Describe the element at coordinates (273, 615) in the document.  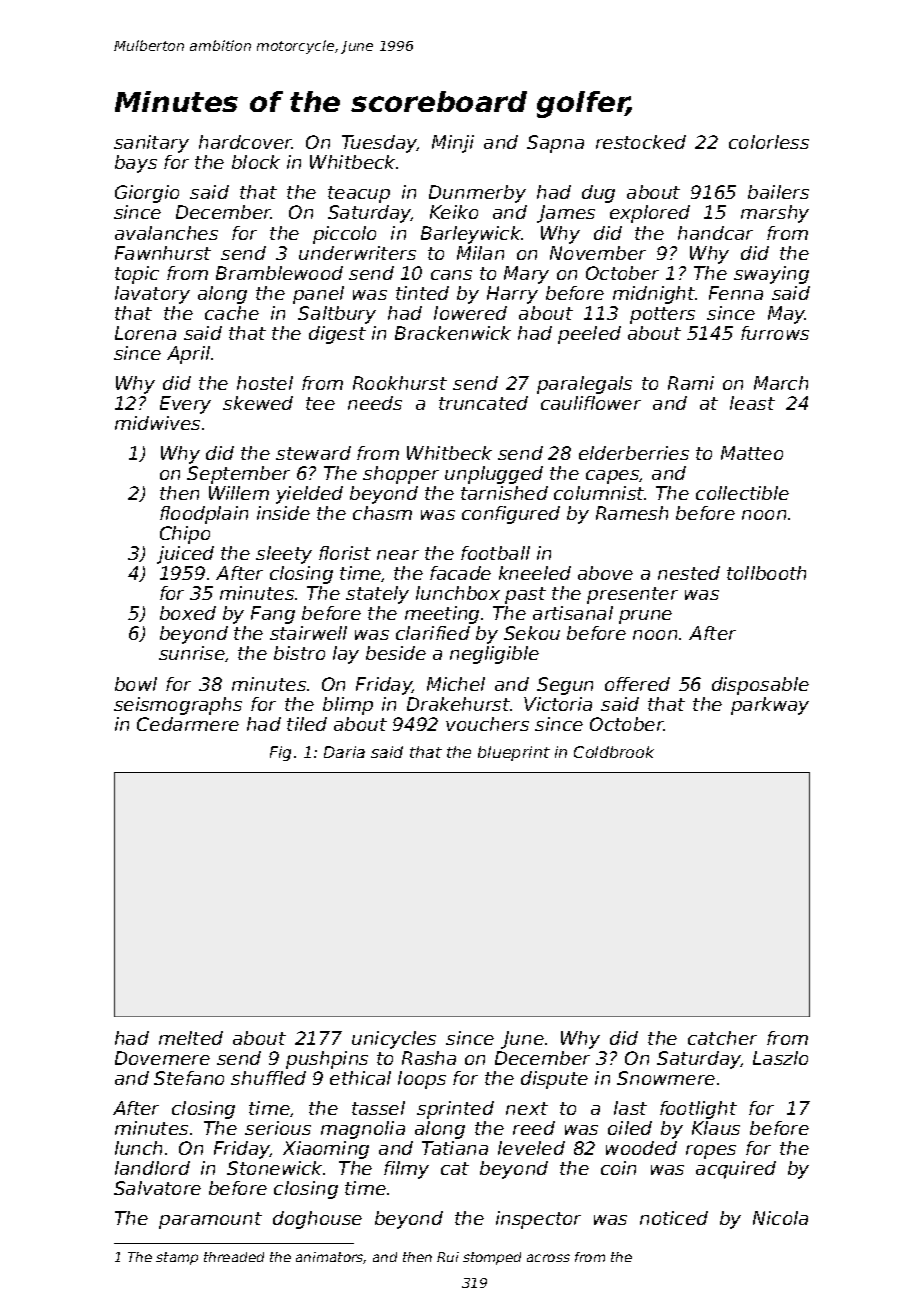
I see `Fang` at that location.
